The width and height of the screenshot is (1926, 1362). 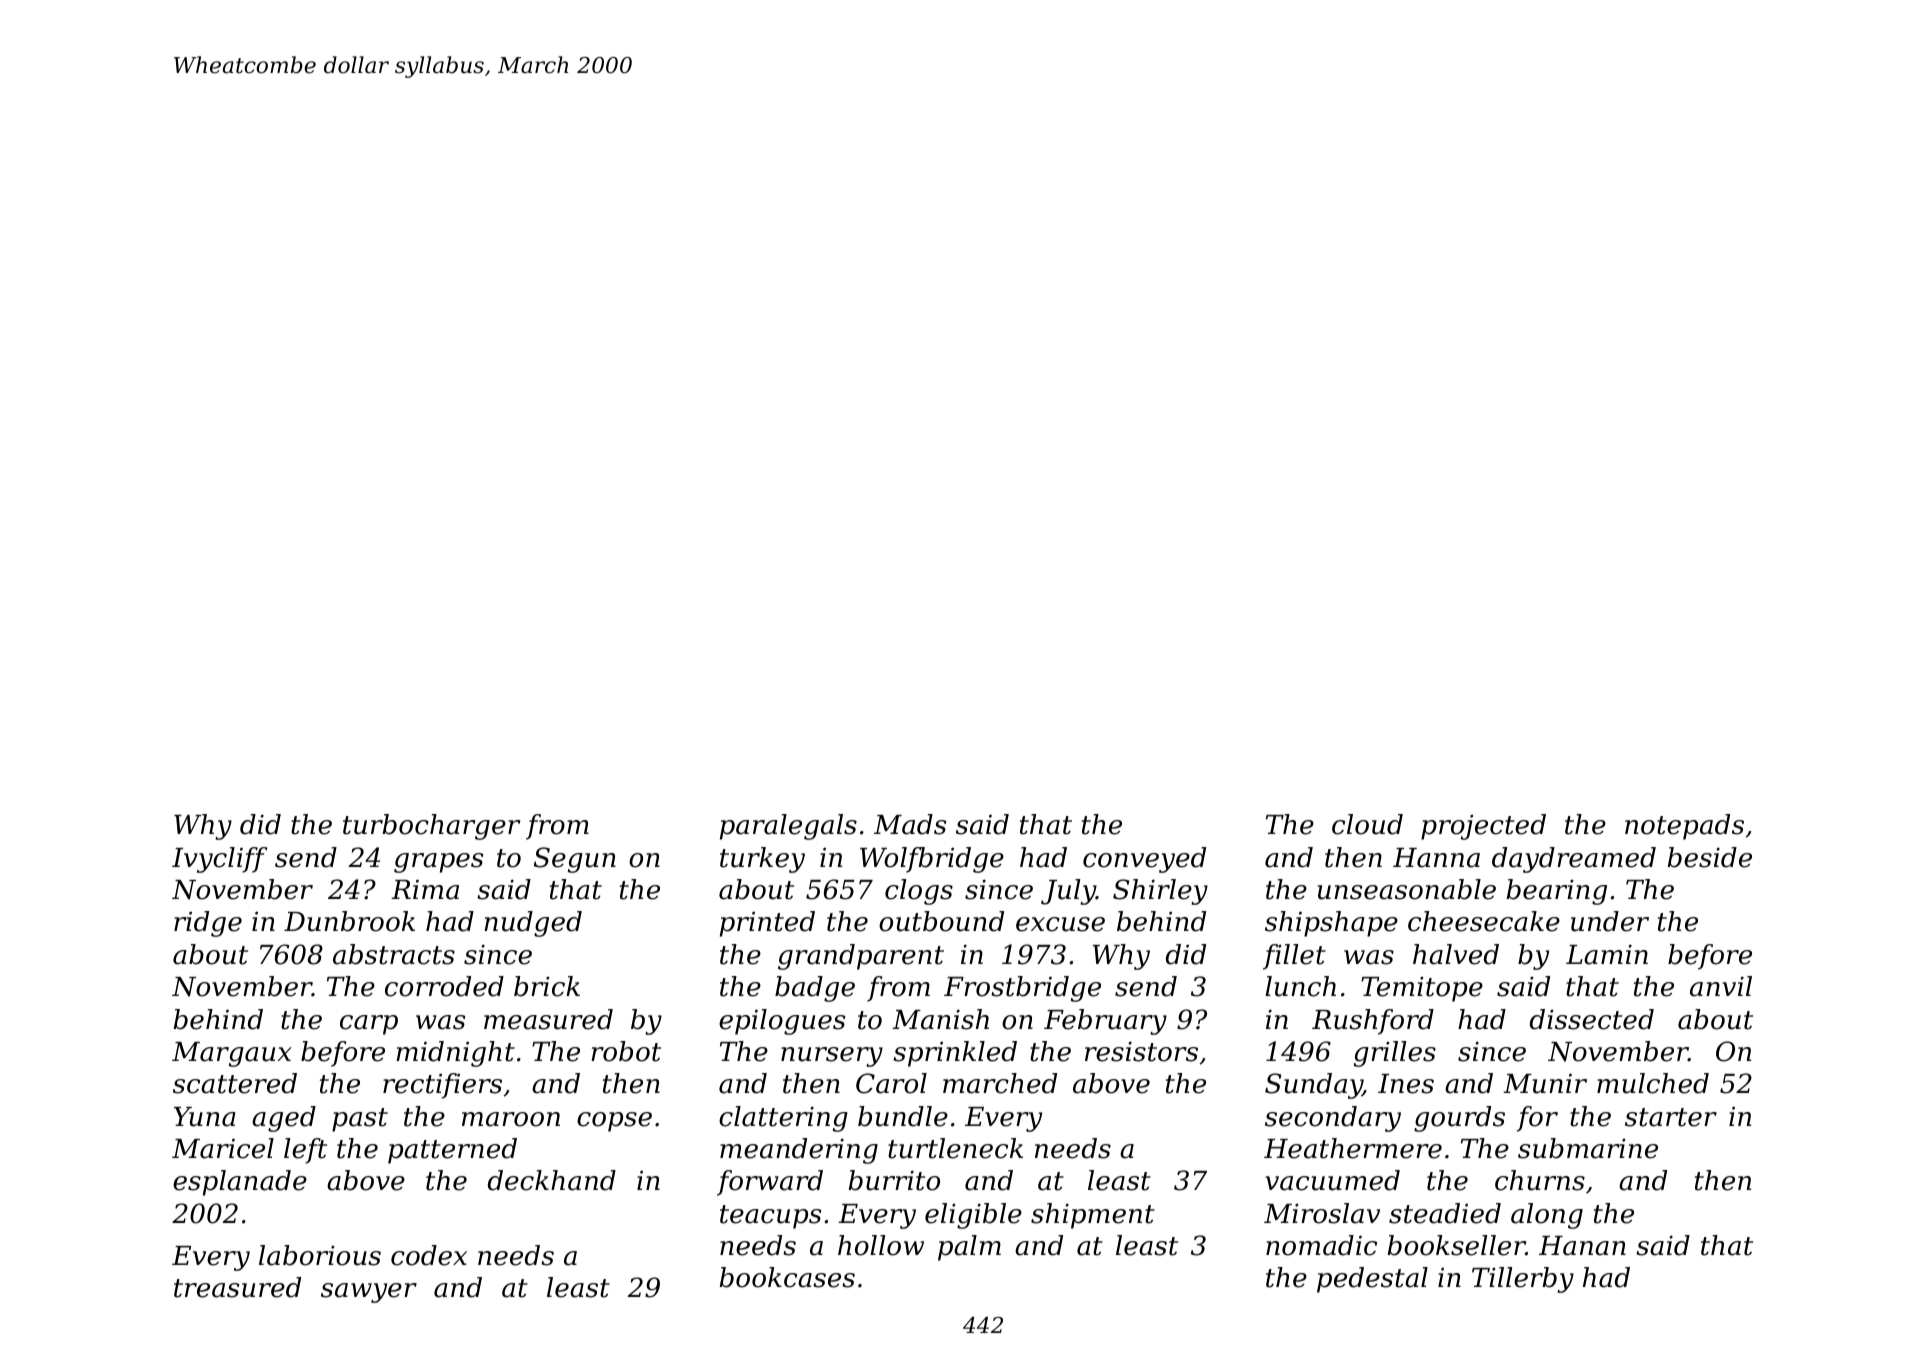 What do you see at coordinates (787, 1277) in the screenshot?
I see `bookcases` at bounding box center [787, 1277].
